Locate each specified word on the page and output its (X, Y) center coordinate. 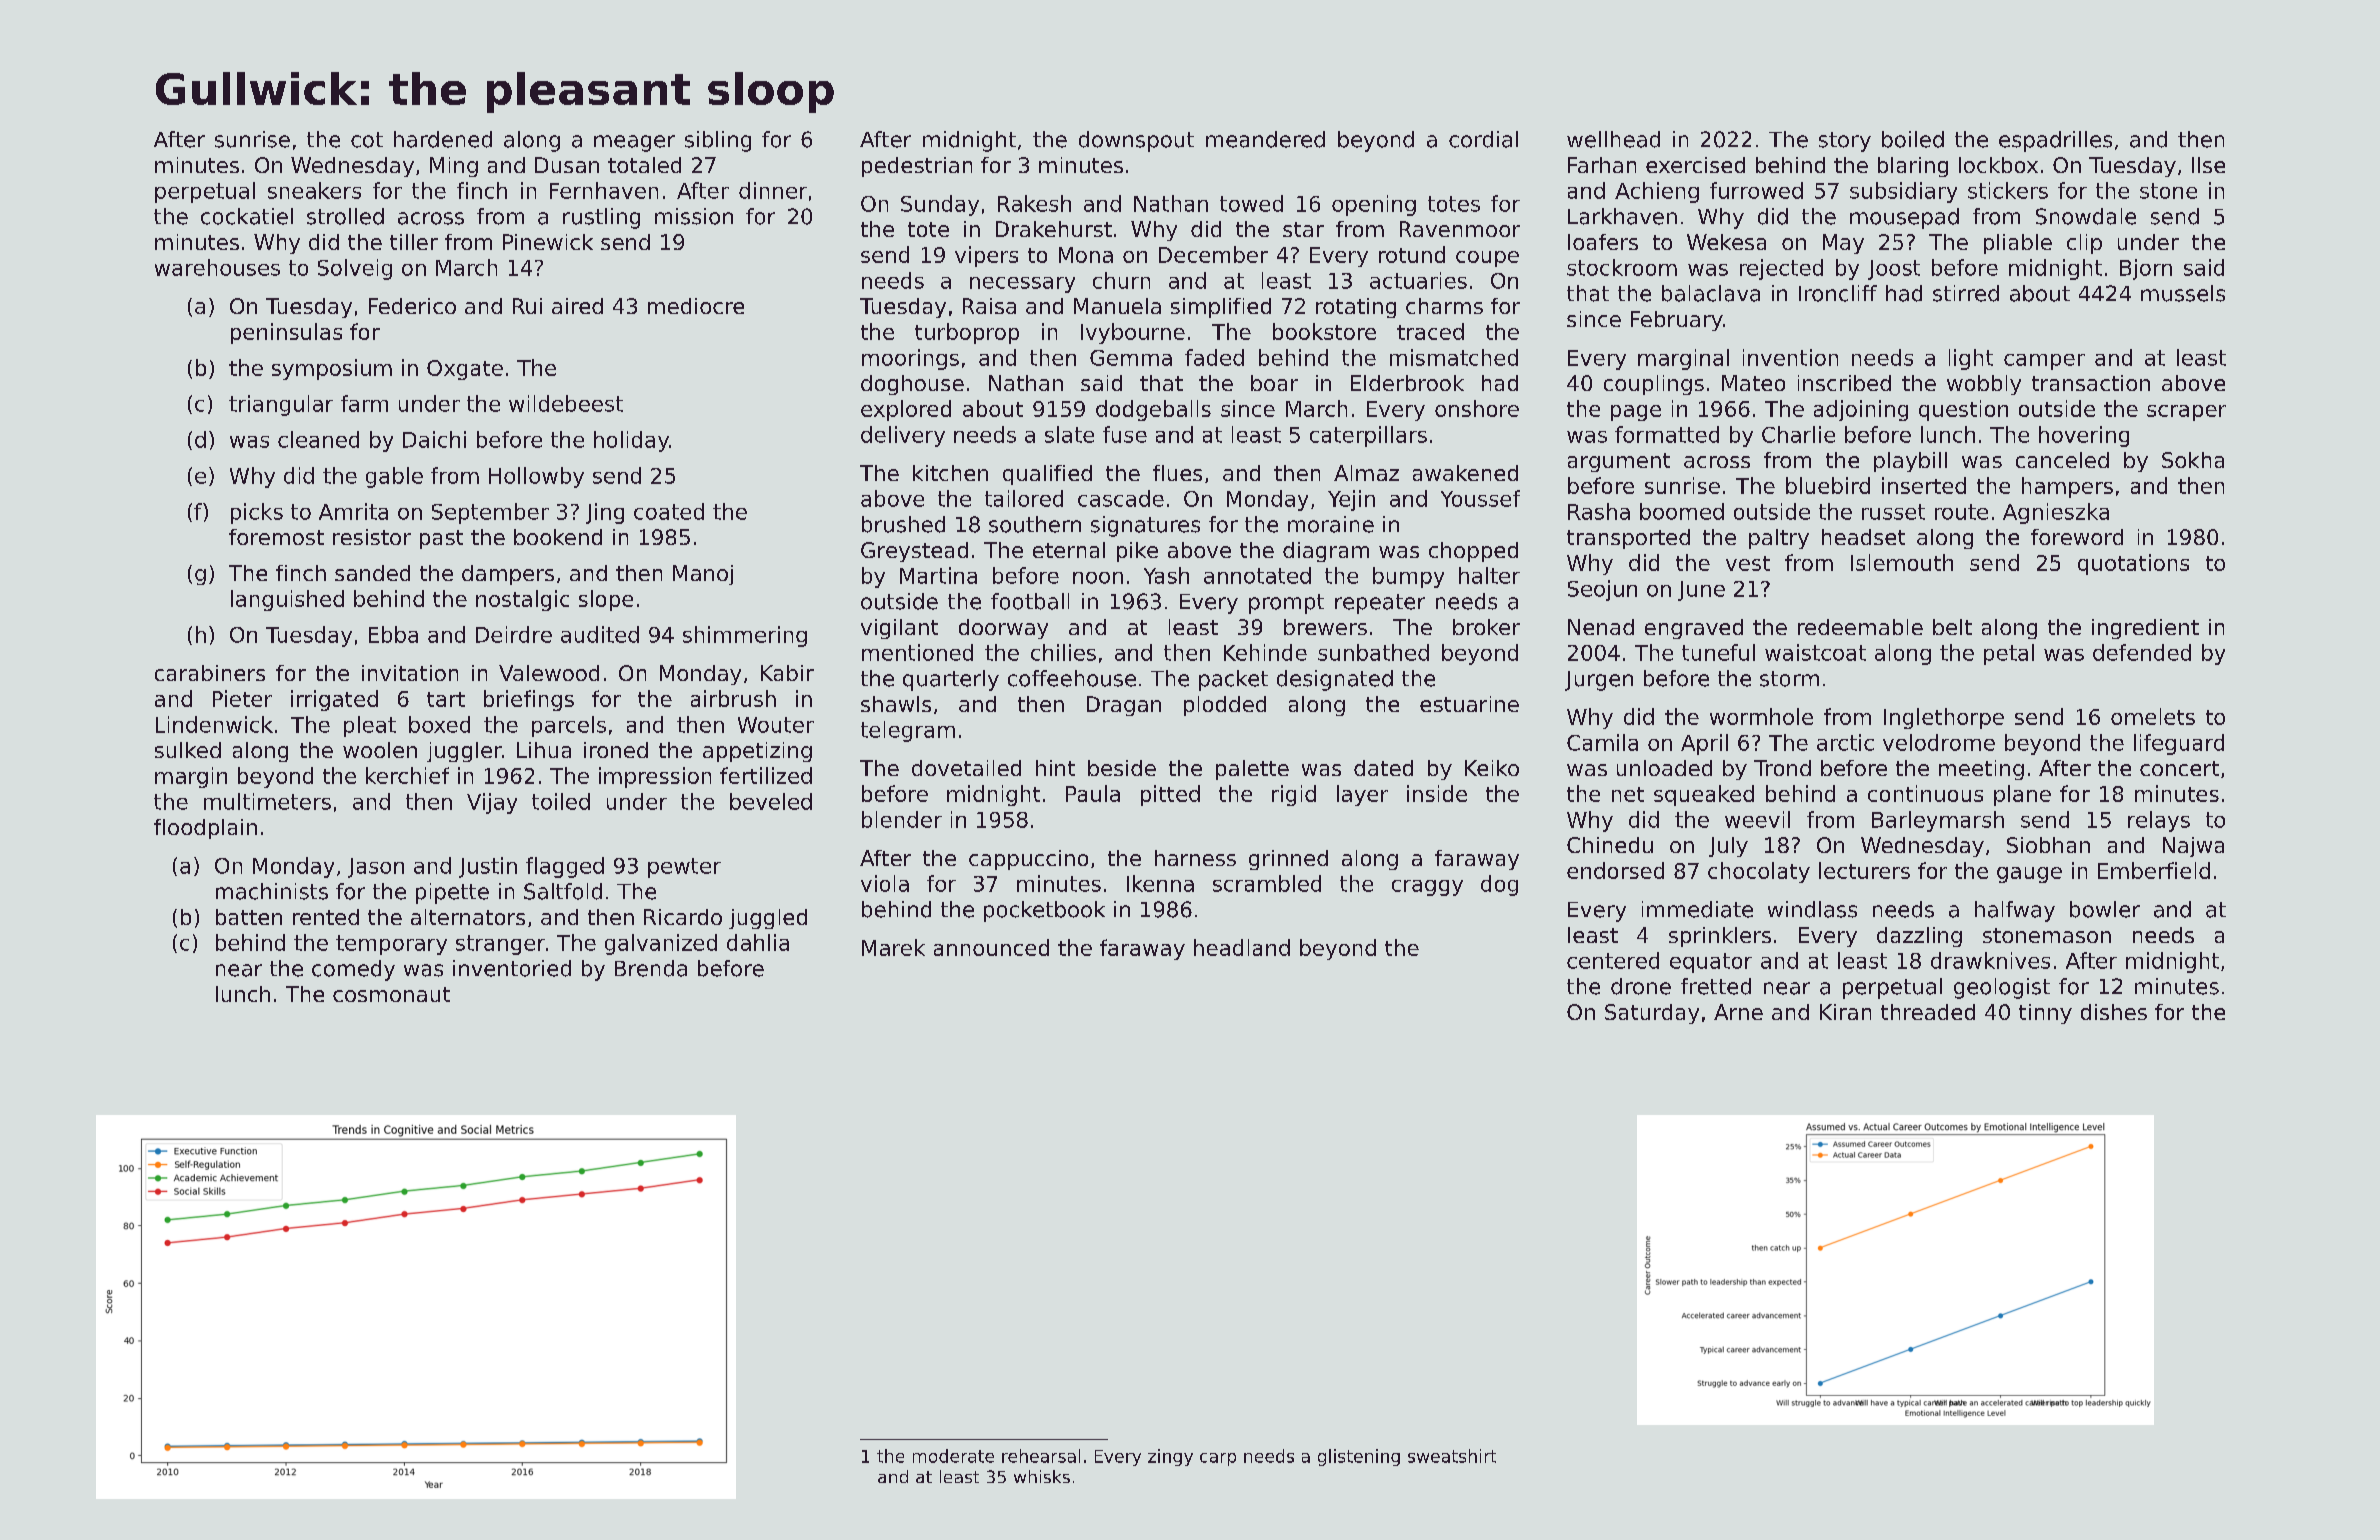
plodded (1225, 706)
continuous (1925, 793)
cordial (1483, 139)
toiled (561, 801)
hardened (443, 139)
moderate (953, 1456)
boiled (1913, 139)
